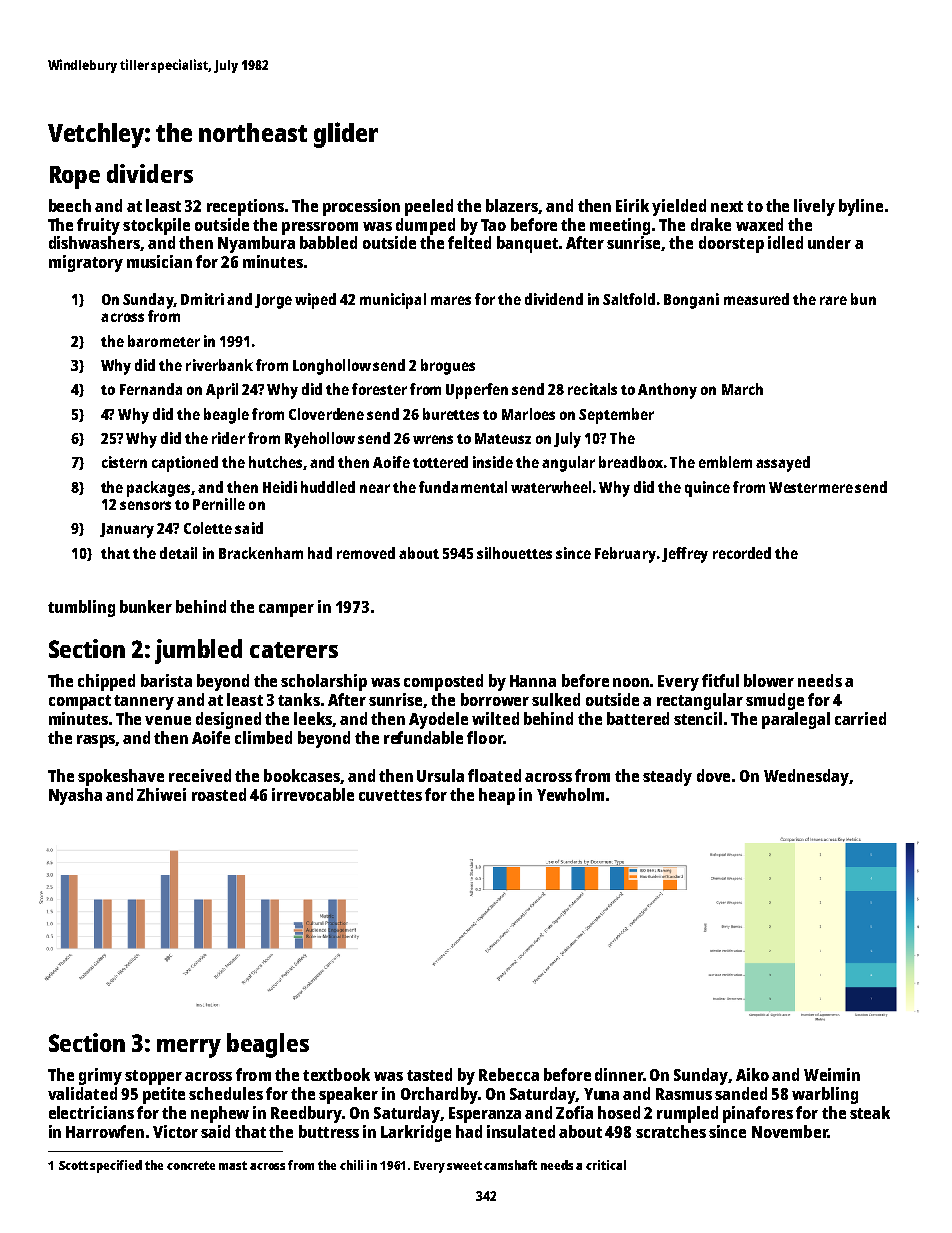 This screenshot has width=952, height=1233. Describe the element at coordinates (485, 1115) in the screenshot. I see `Esperanza` at that location.
